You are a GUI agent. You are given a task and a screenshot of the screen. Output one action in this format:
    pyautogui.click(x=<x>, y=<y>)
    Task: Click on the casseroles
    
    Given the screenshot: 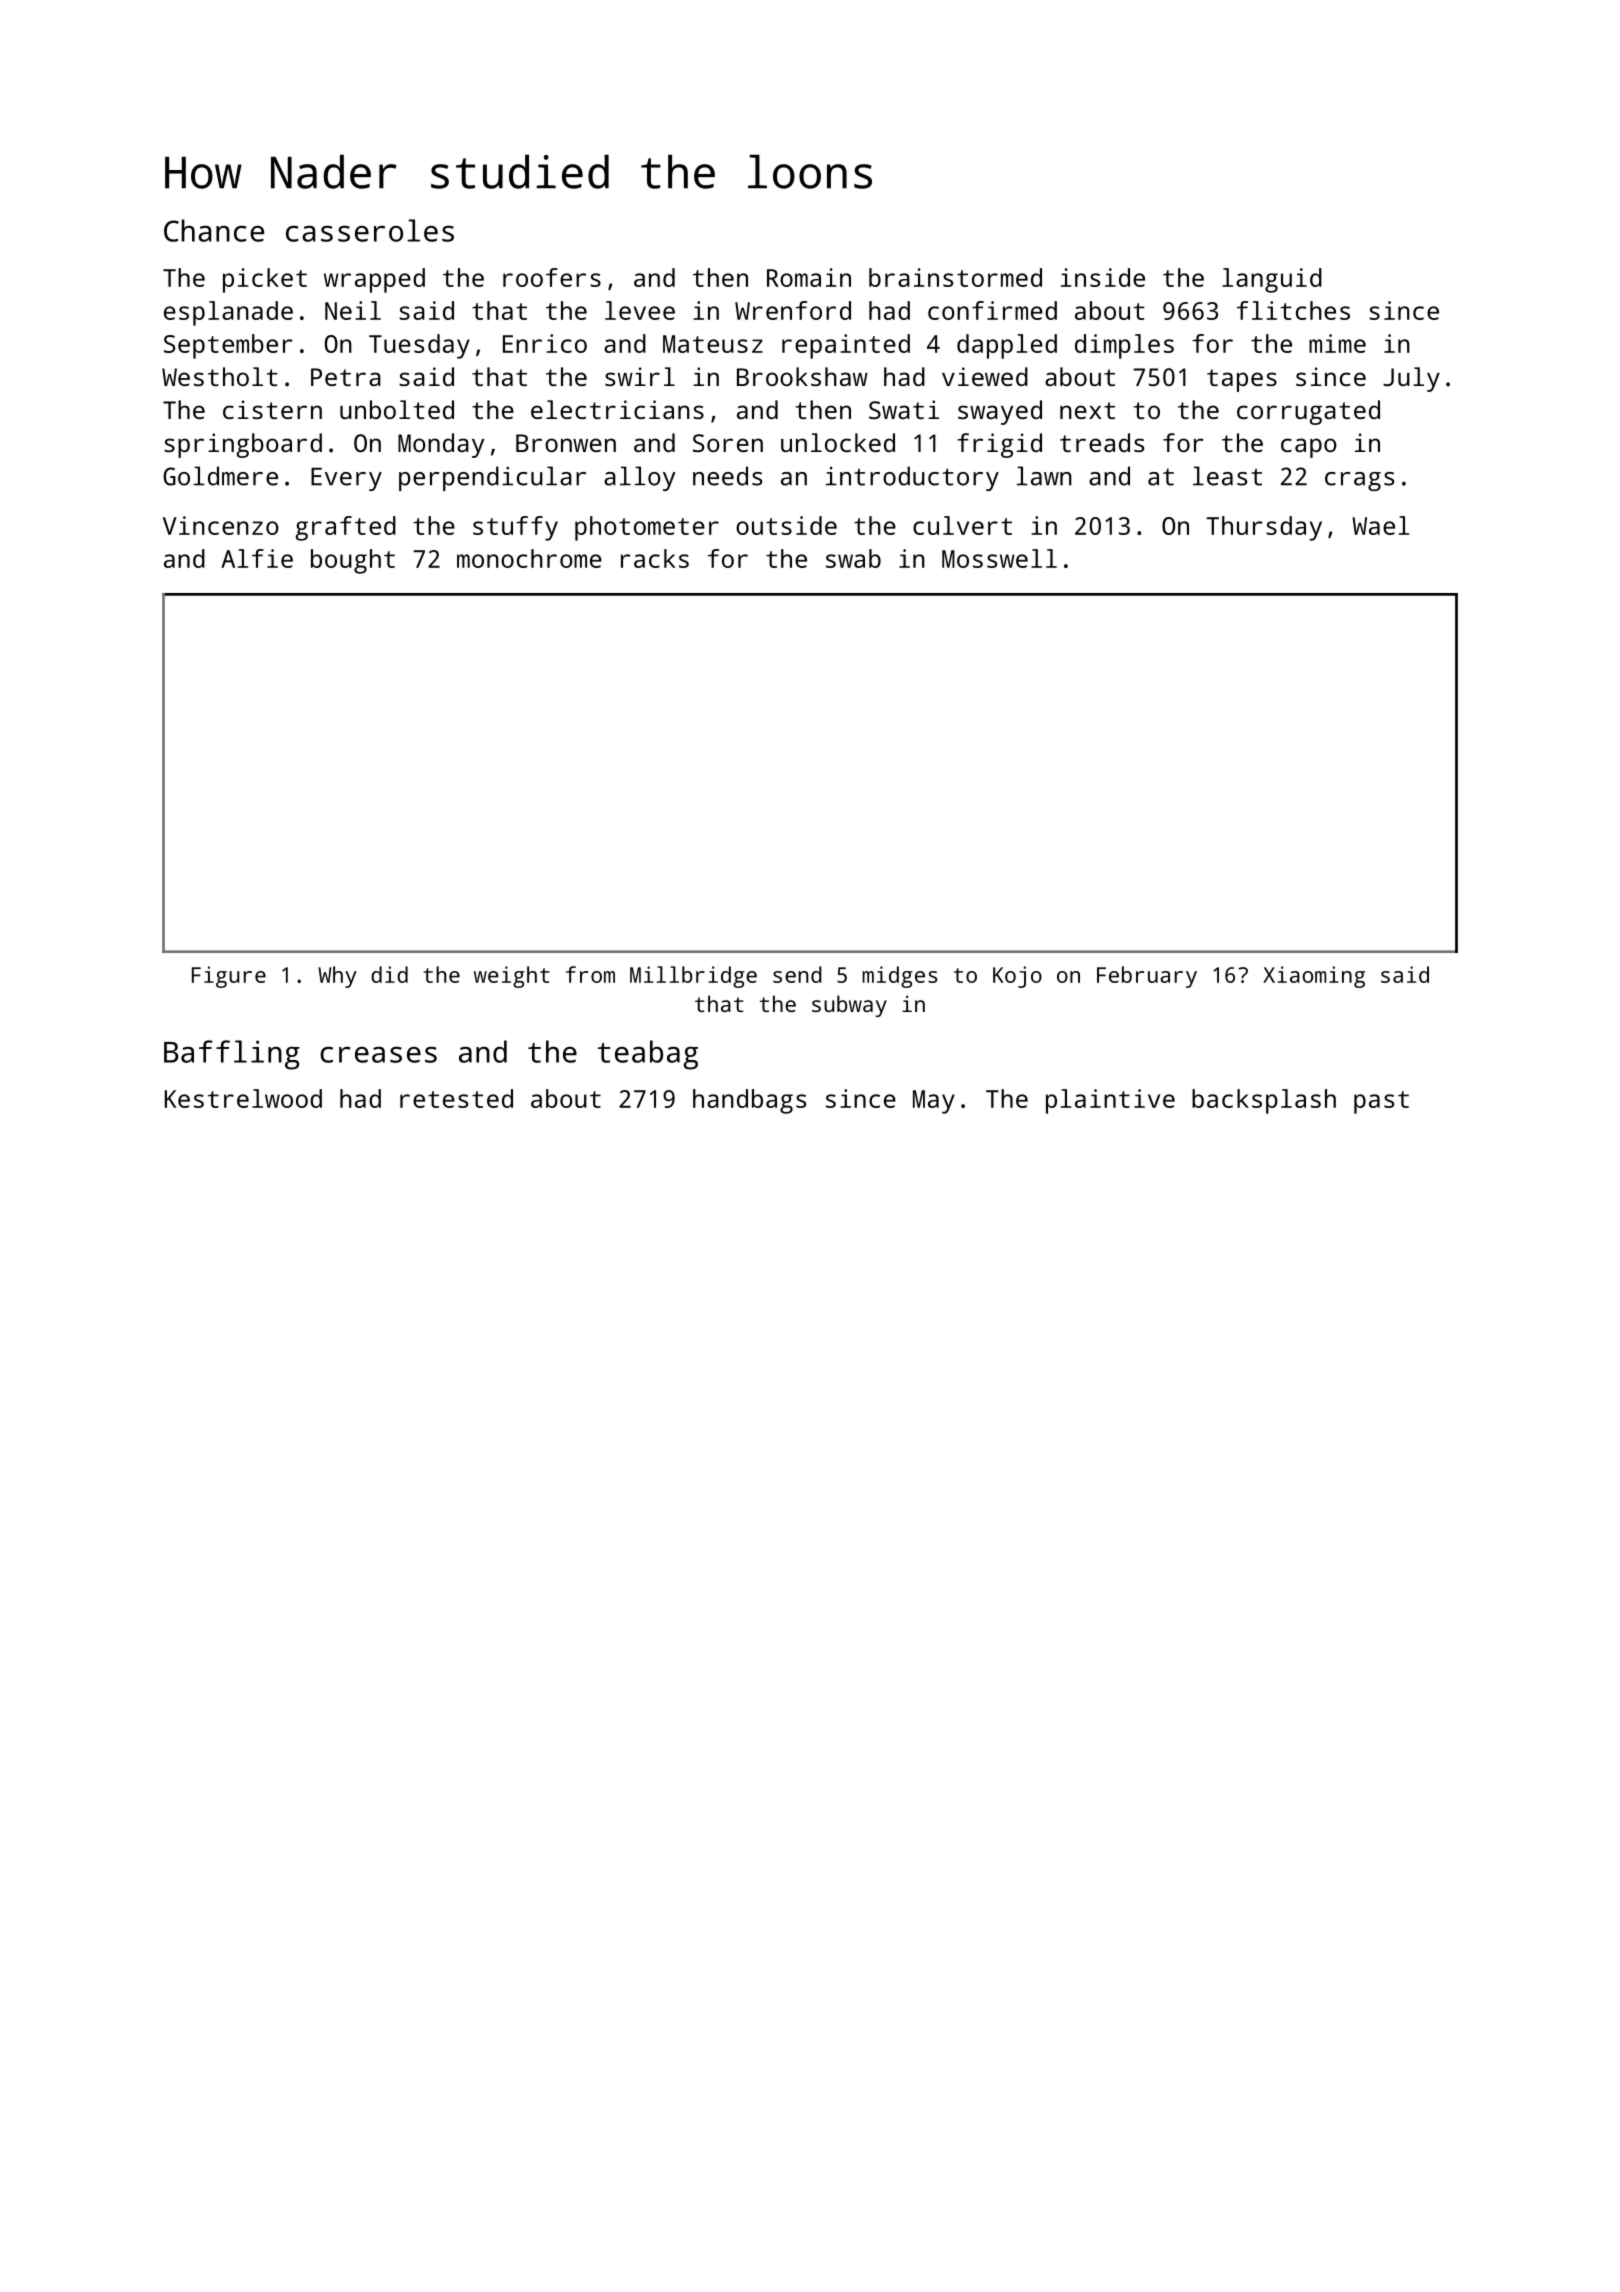 What is the action you would take?
    pyautogui.click(x=370, y=230)
